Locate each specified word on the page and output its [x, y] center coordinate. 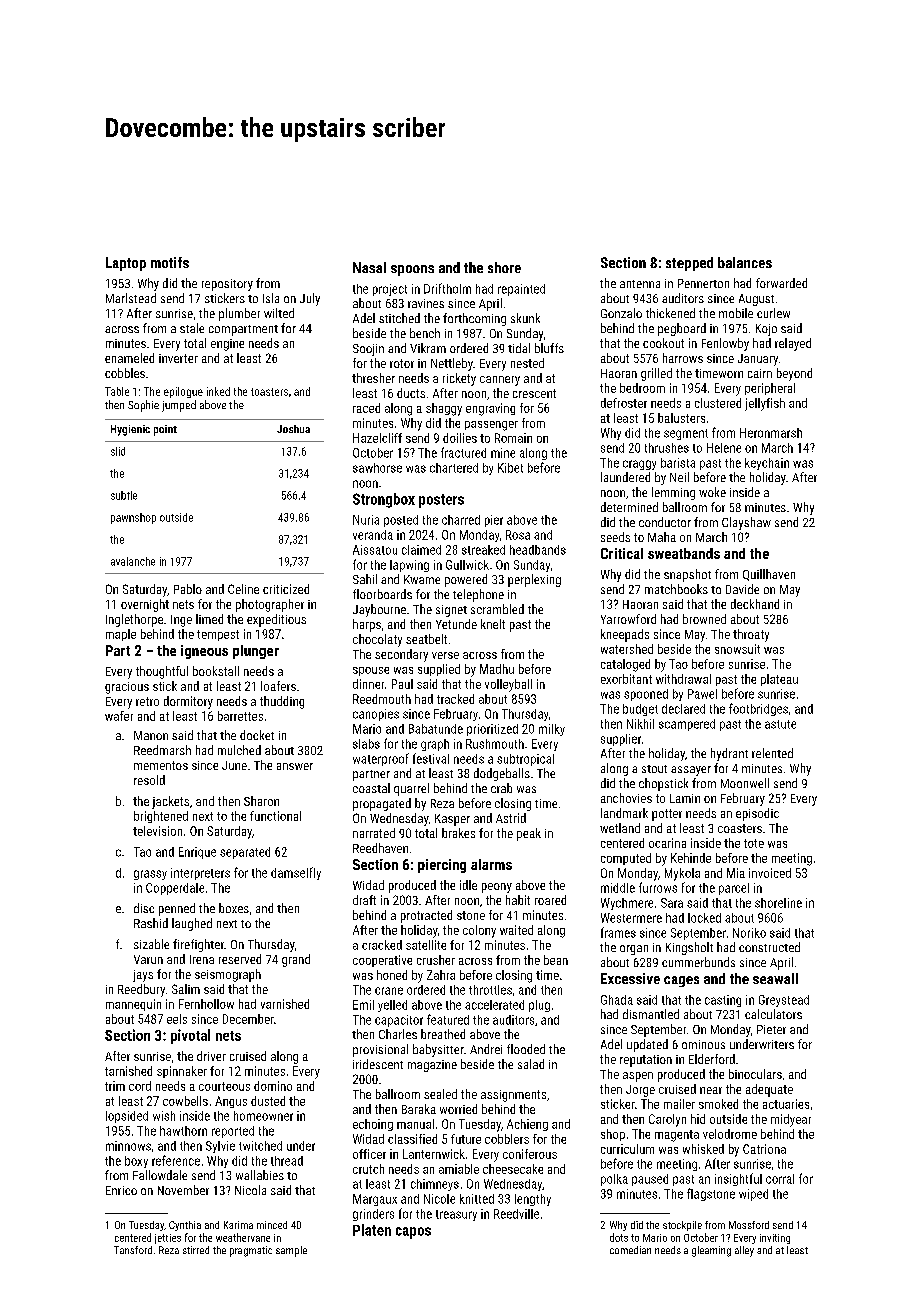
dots [619, 1237]
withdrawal [683, 679]
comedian [630, 1250]
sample [291, 1251]
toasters [269, 392]
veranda [373, 535]
